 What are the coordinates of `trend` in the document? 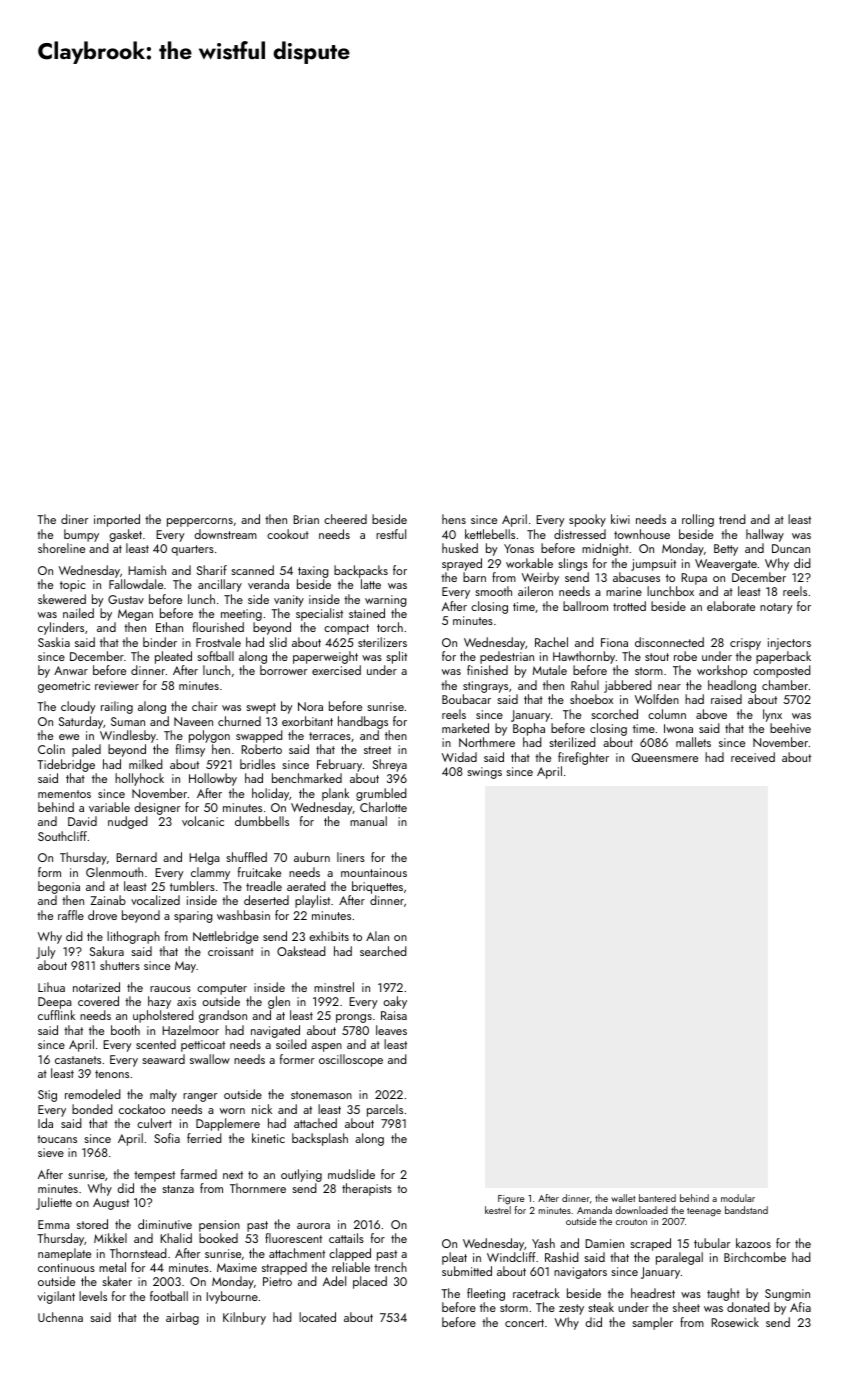 It's located at (732, 519).
